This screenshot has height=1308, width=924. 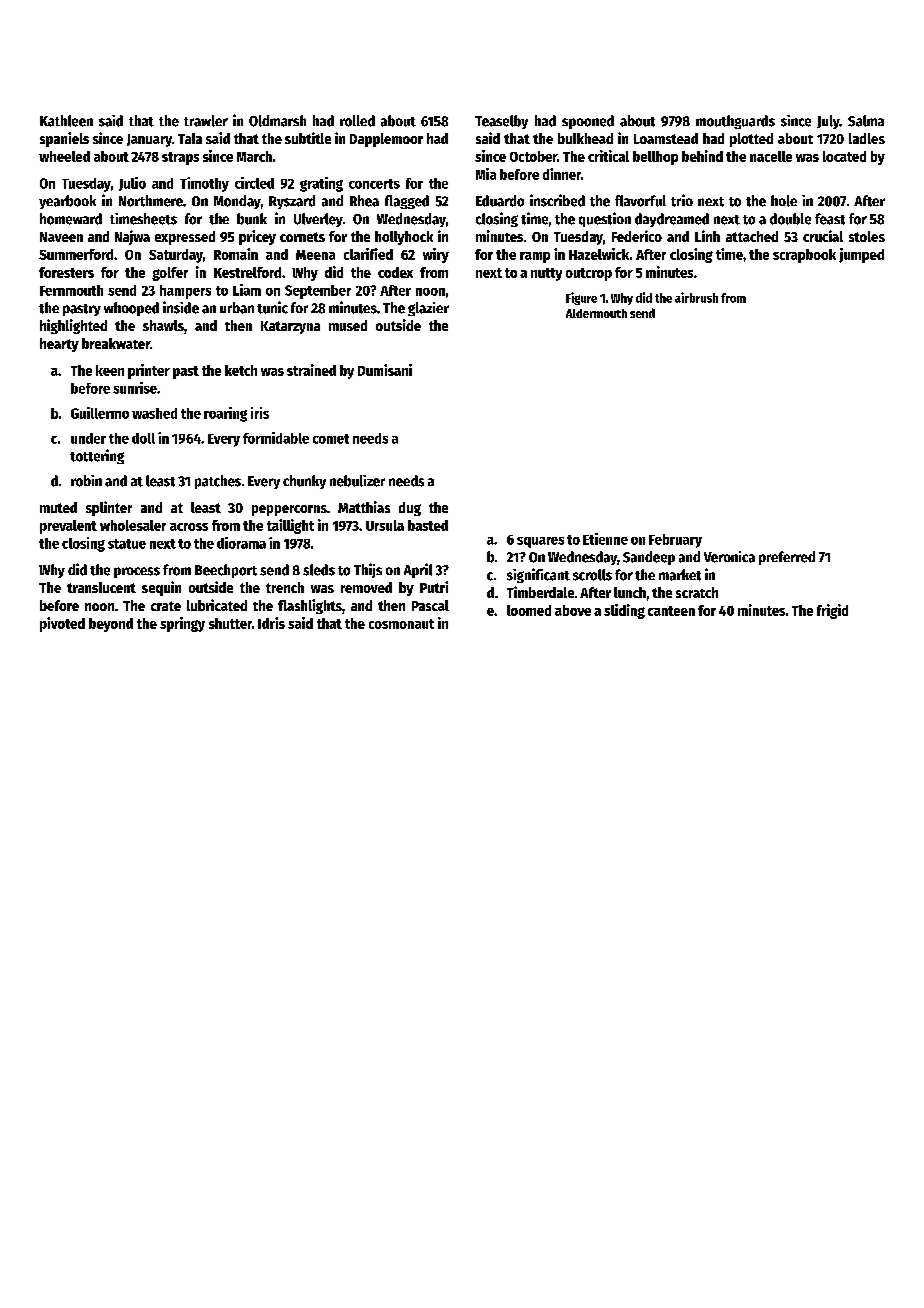 What do you see at coordinates (348, 325) in the screenshot?
I see `mused` at bounding box center [348, 325].
